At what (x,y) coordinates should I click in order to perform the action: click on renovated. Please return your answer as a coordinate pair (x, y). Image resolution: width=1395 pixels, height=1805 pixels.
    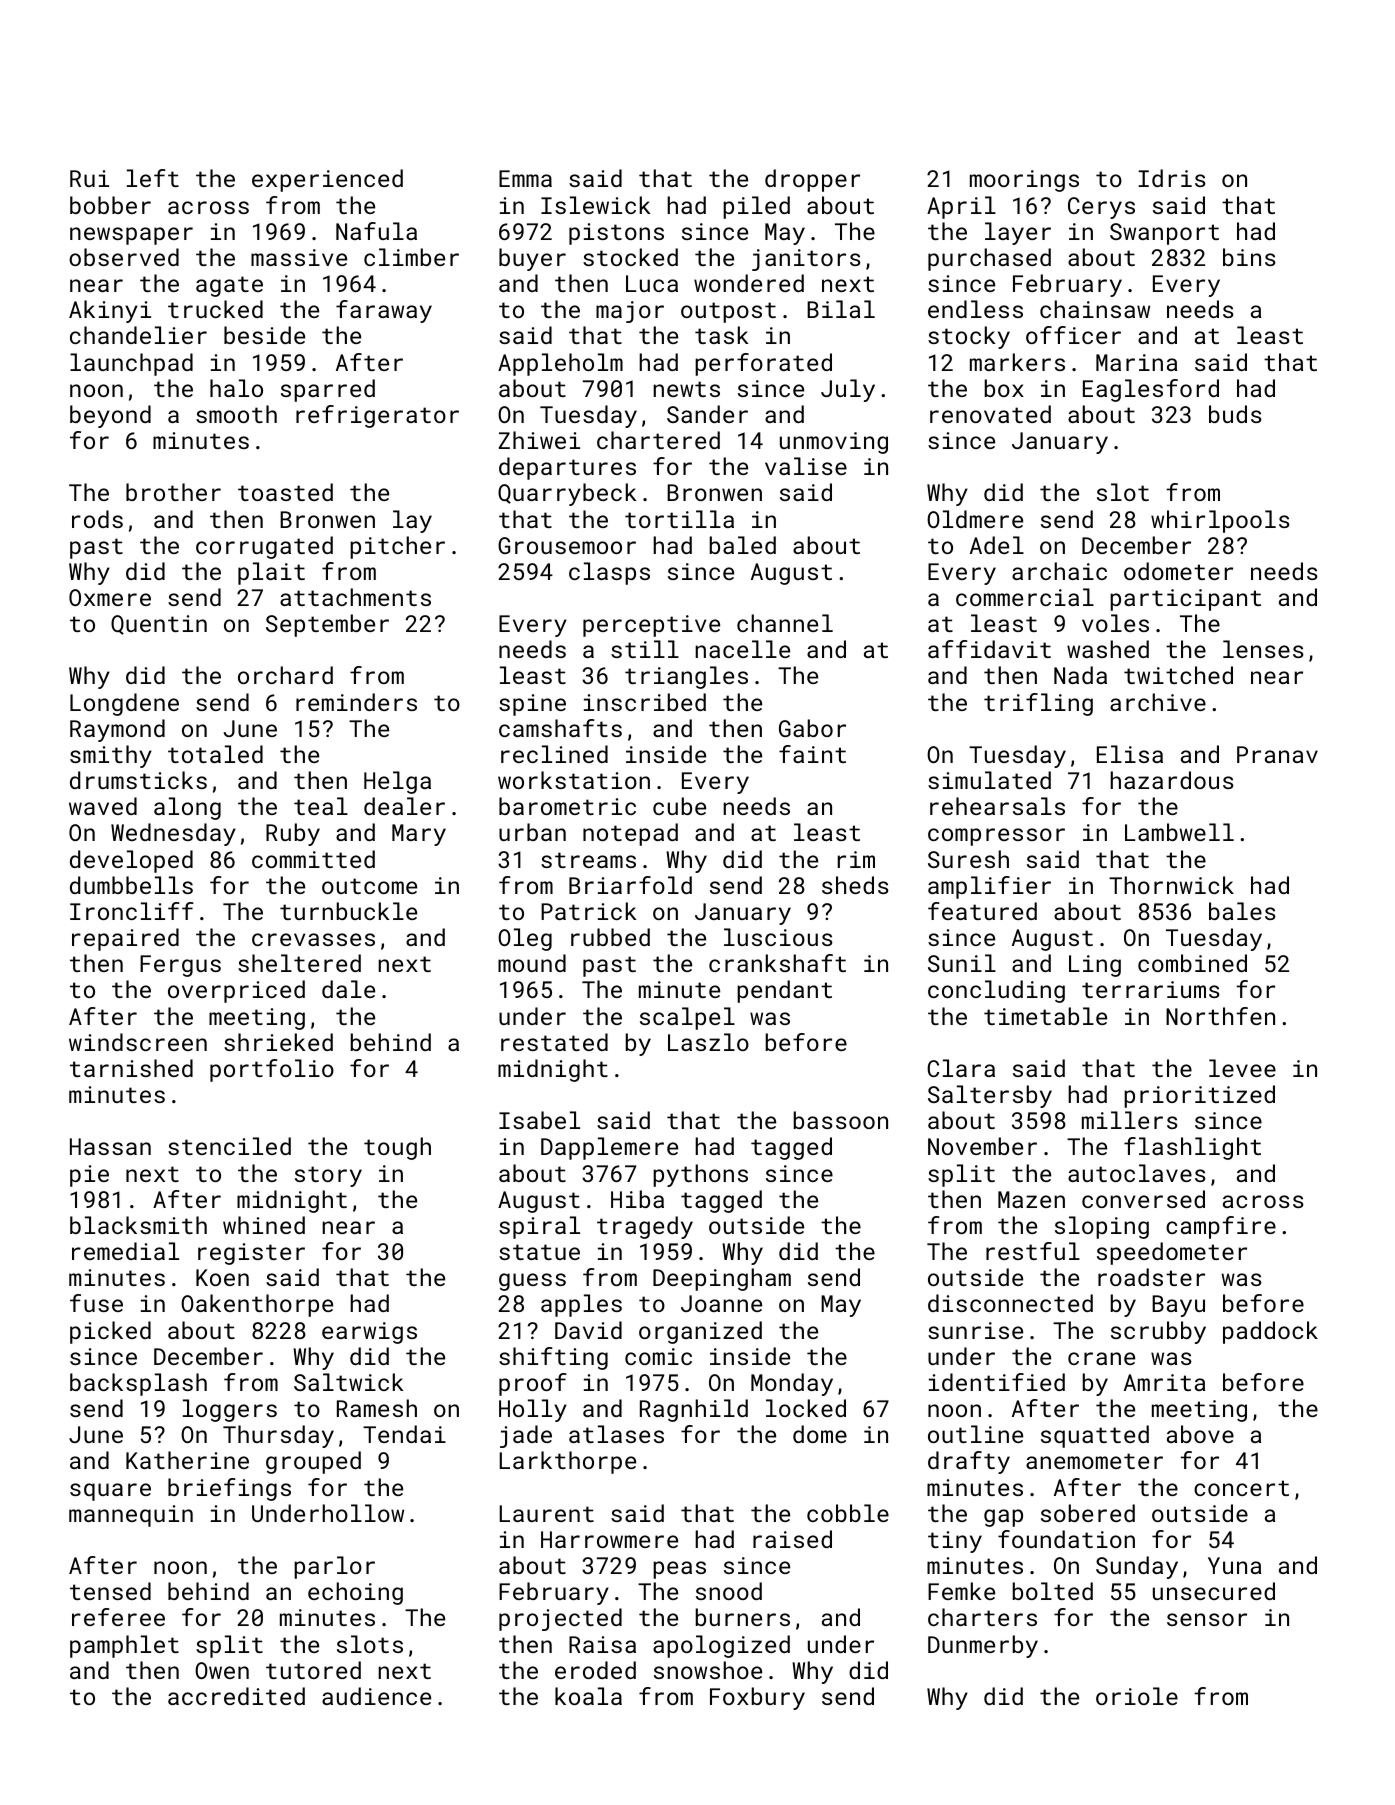
    Looking at the image, I should click on (990, 414).
